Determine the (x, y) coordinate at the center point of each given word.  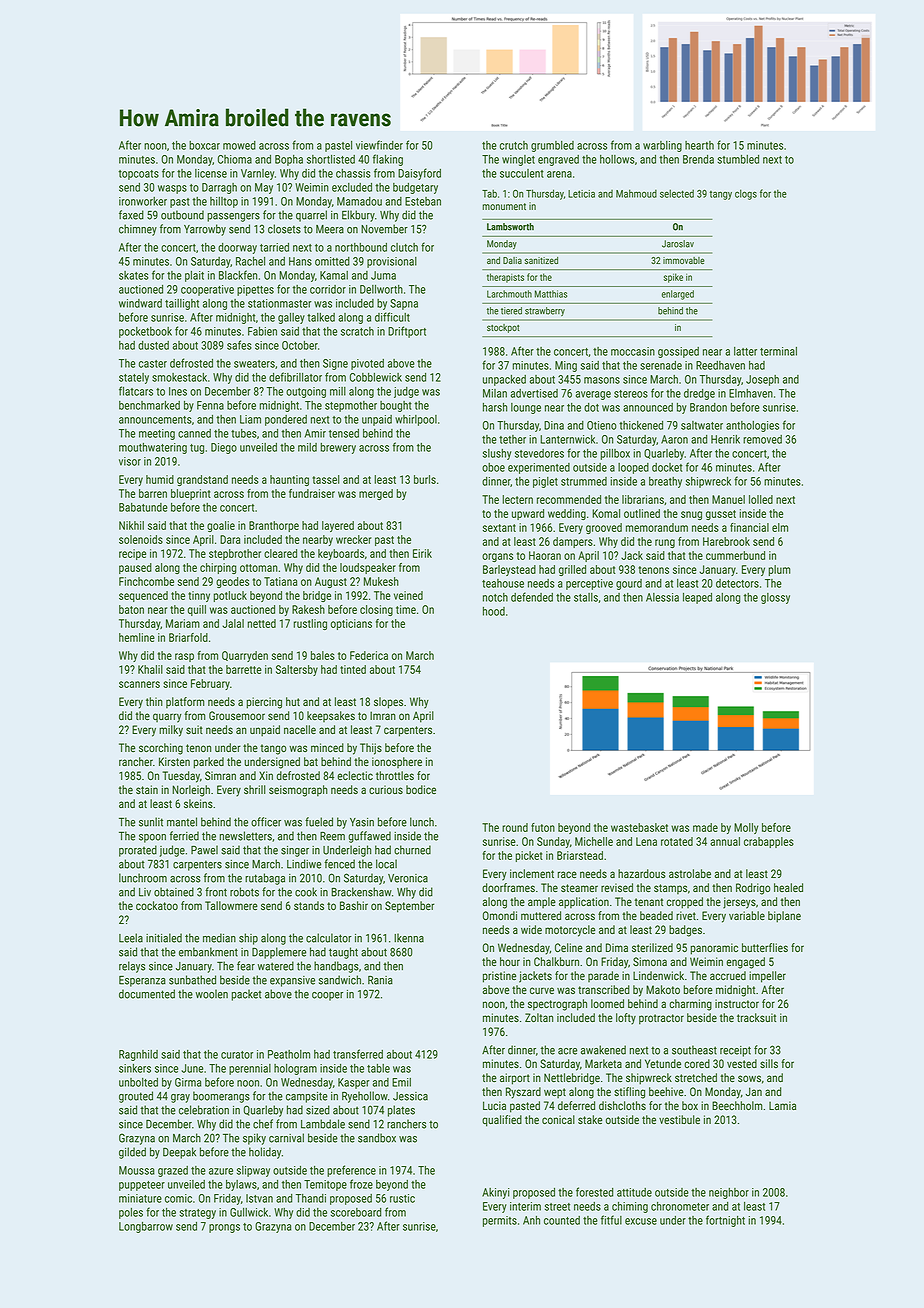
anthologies (752, 426)
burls (425, 479)
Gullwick (249, 1212)
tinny (199, 596)
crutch (514, 145)
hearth (699, 145)
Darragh (219, 188)
